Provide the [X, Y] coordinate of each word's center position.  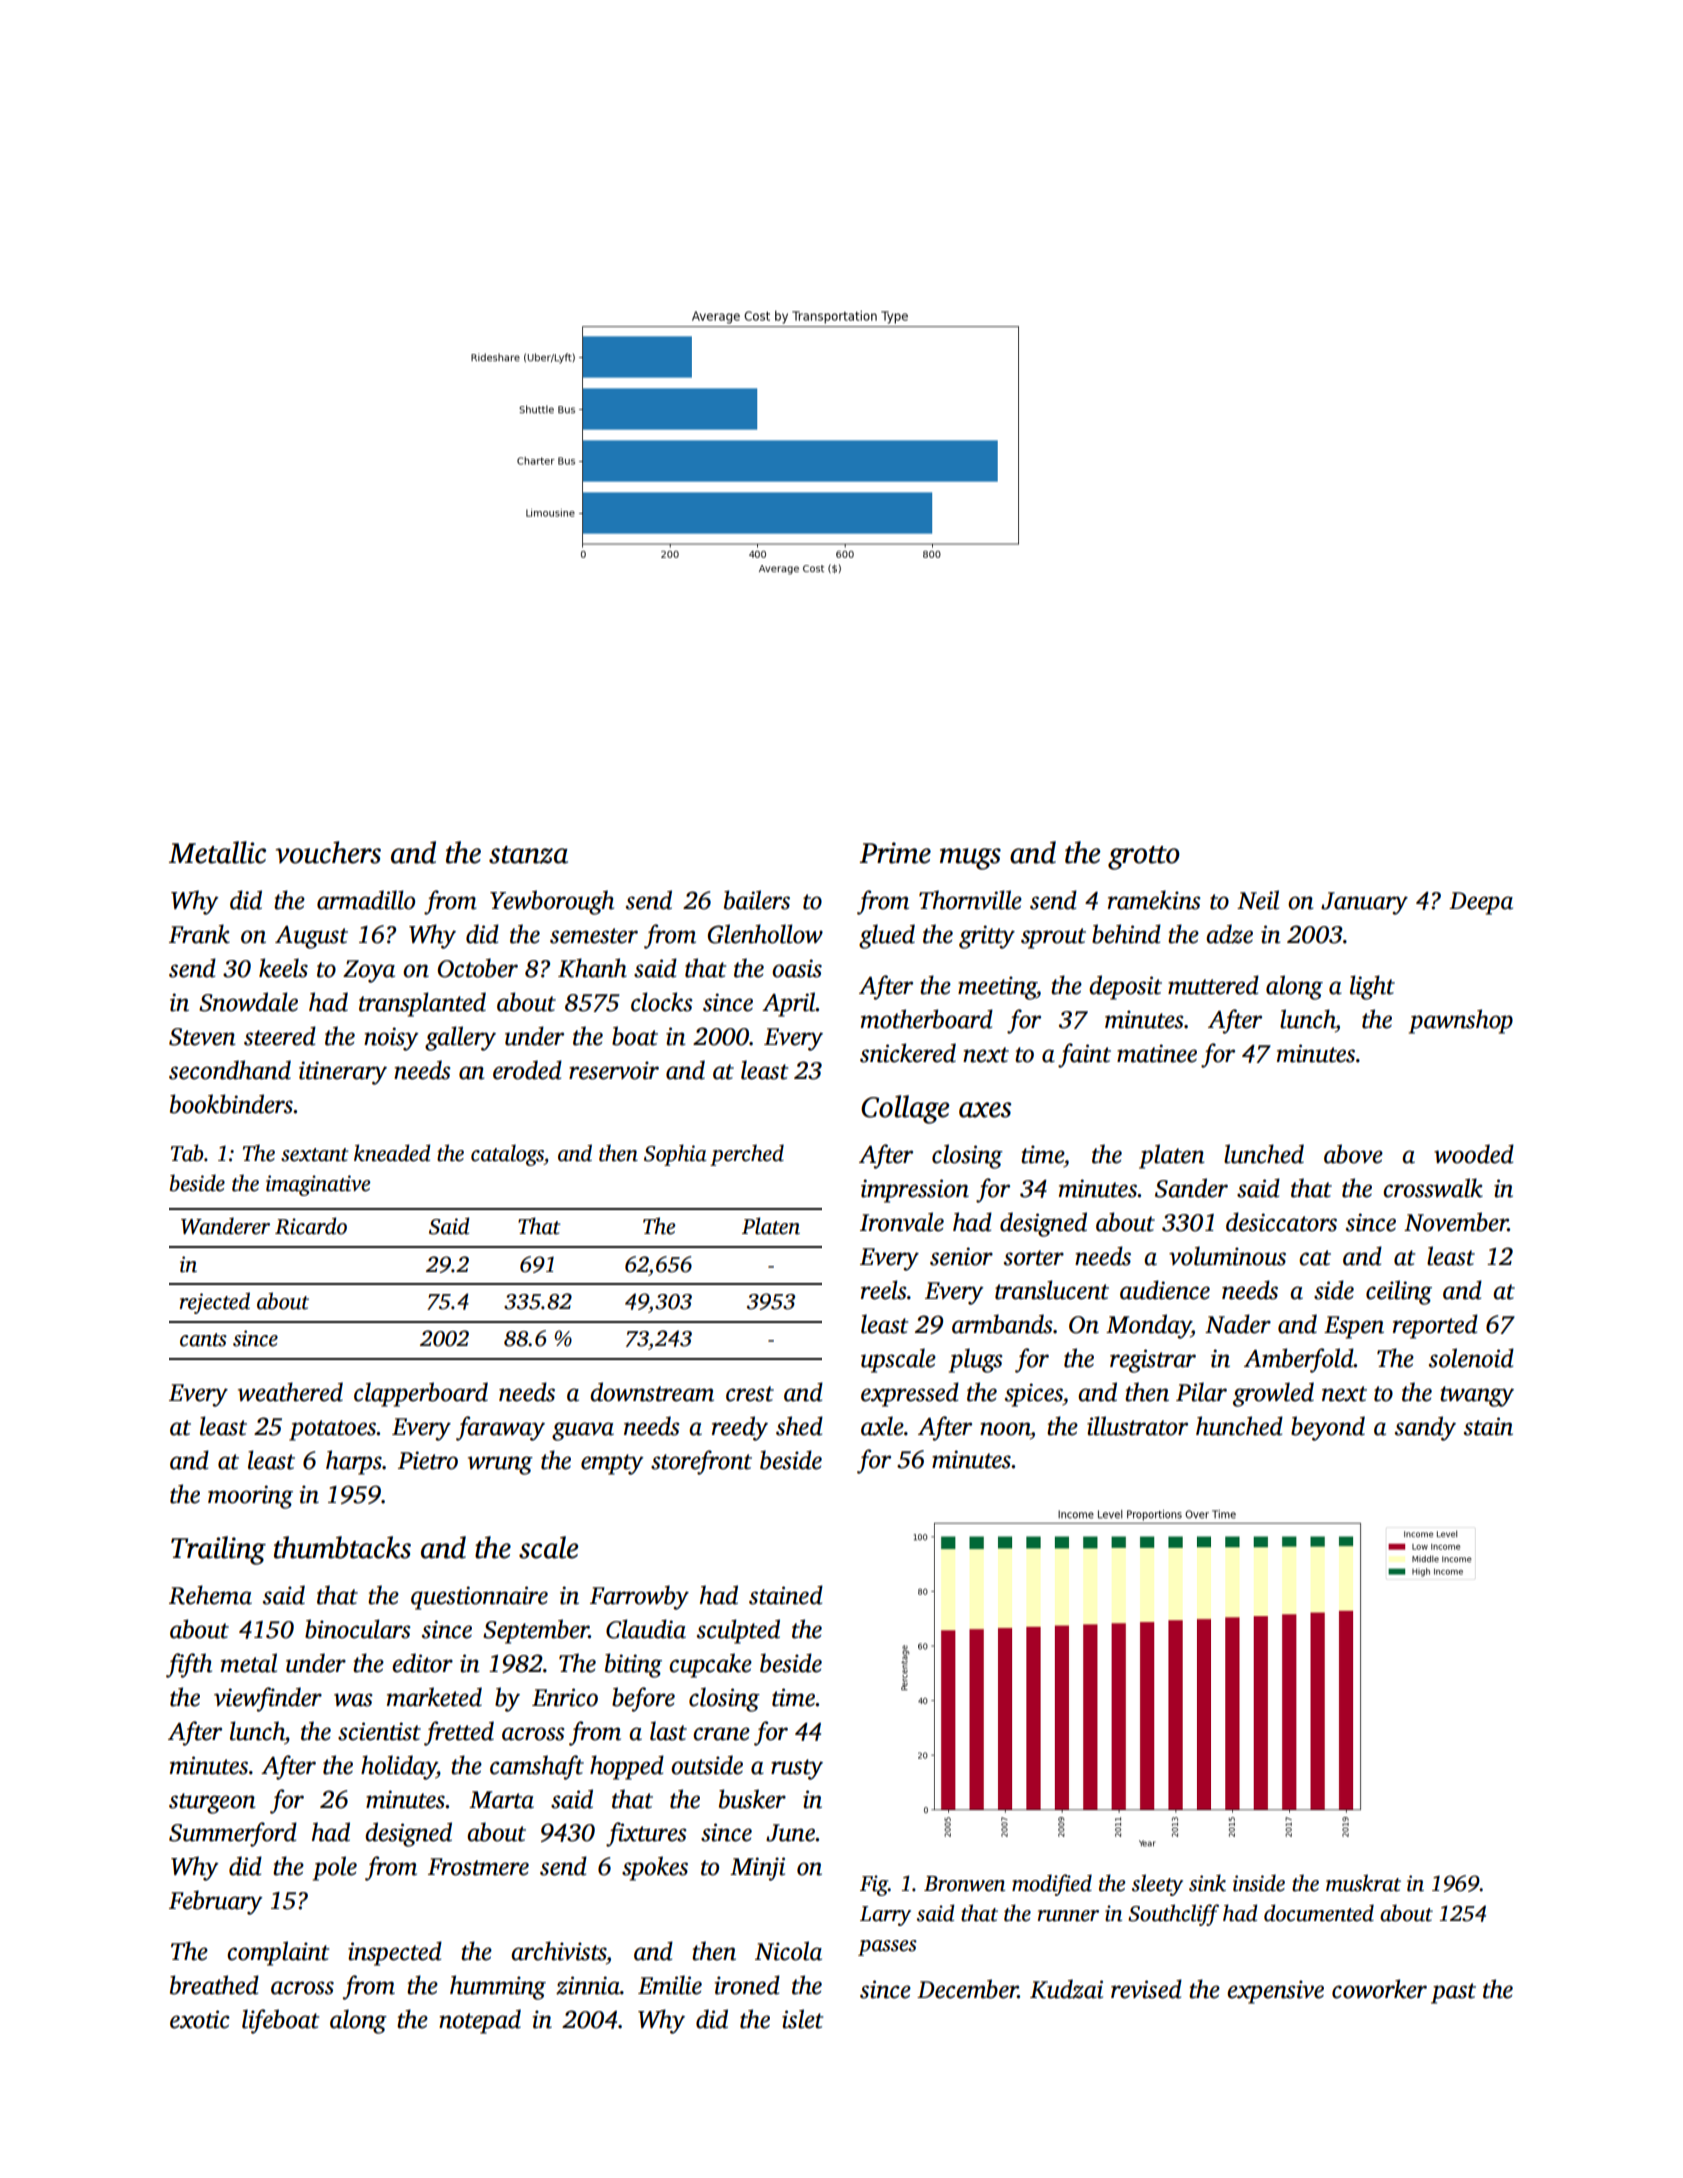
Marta [501, 1800]
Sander [1191, 1188]
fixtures [646, 1834]
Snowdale [248, 1002]
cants [203, 1340]
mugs [970, 859]
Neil [1258, 900]
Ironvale [902, 1222]
